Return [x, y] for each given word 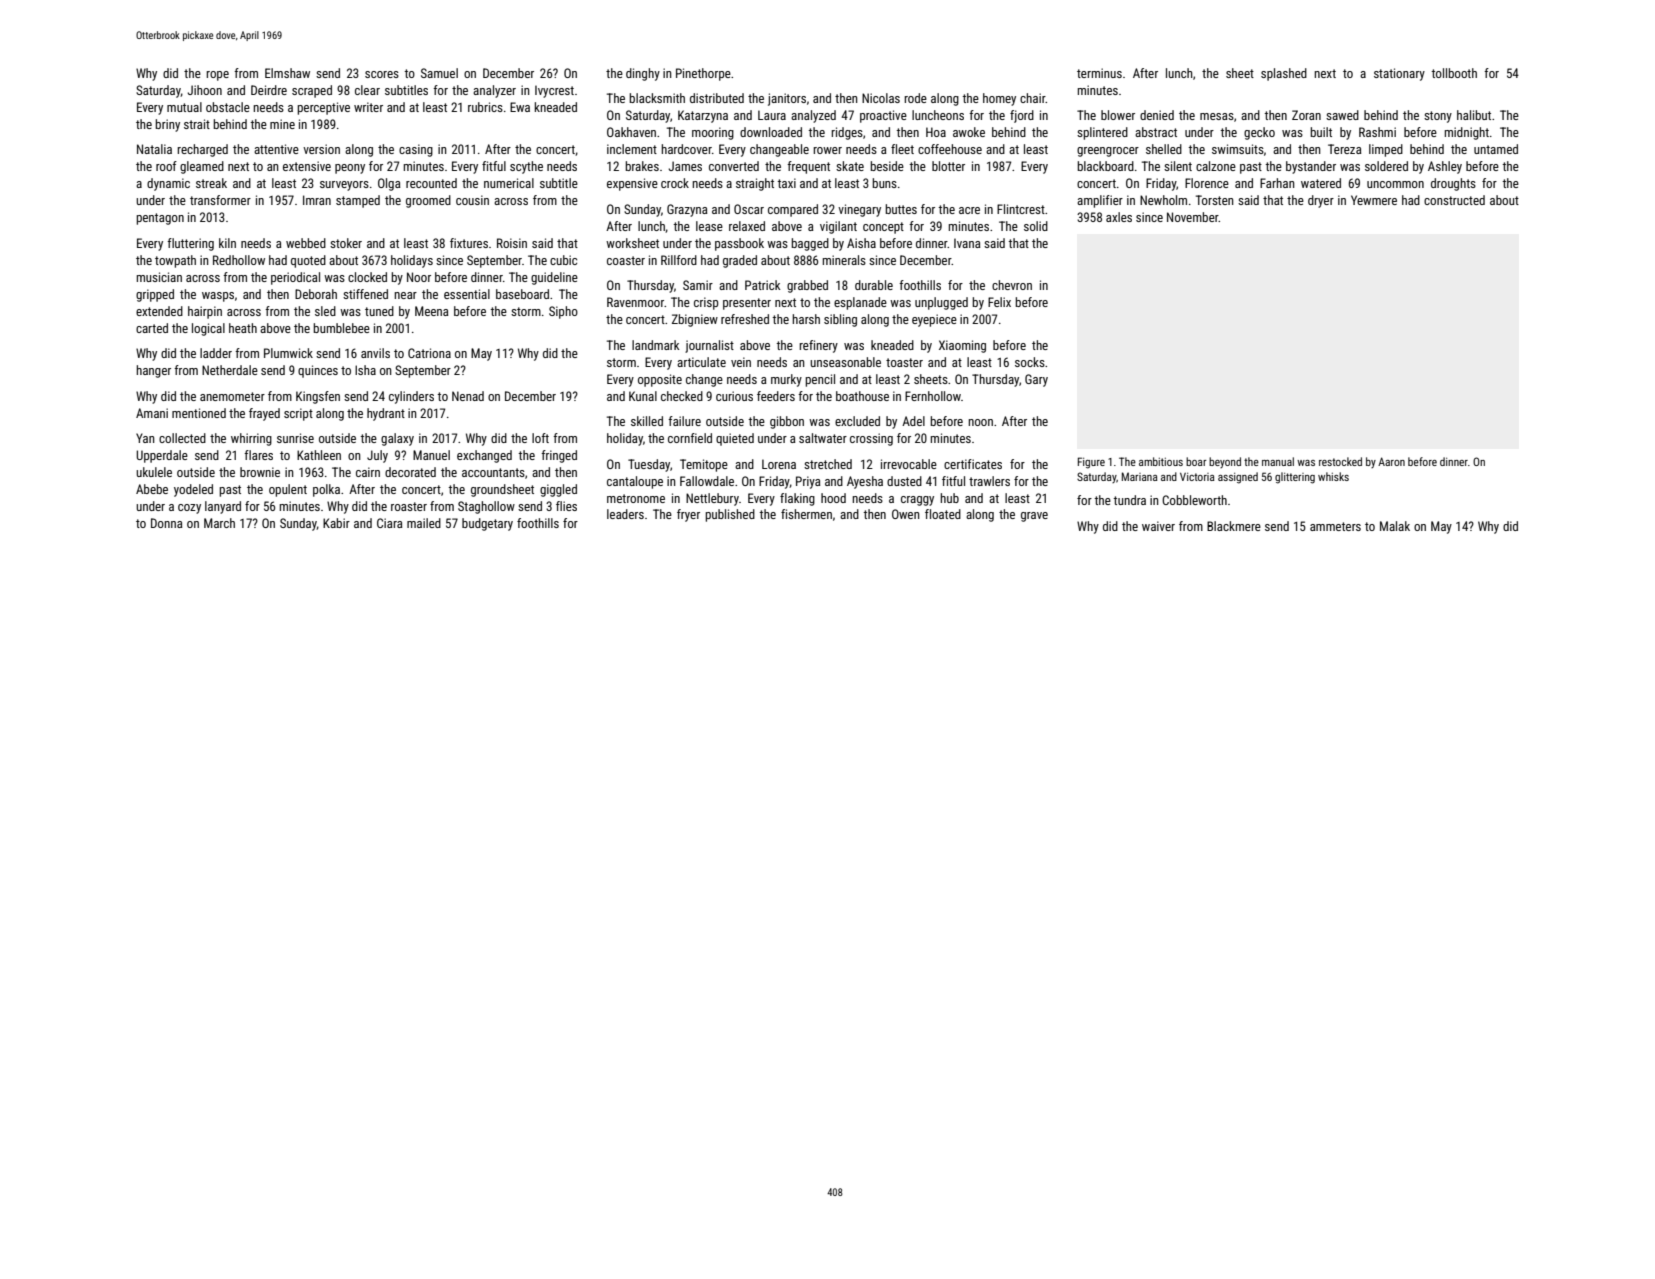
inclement [632, 149]
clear [367, 90]
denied [1157, 115]
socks [1030, 362]
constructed [1454, 200]
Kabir [336, 523]
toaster [904, 362]
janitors [787, 99]
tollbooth [1454, 73]
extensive [307, 166]
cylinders [411, 397]
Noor [419, 277]
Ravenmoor [635, 302]
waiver [1158, 526]
